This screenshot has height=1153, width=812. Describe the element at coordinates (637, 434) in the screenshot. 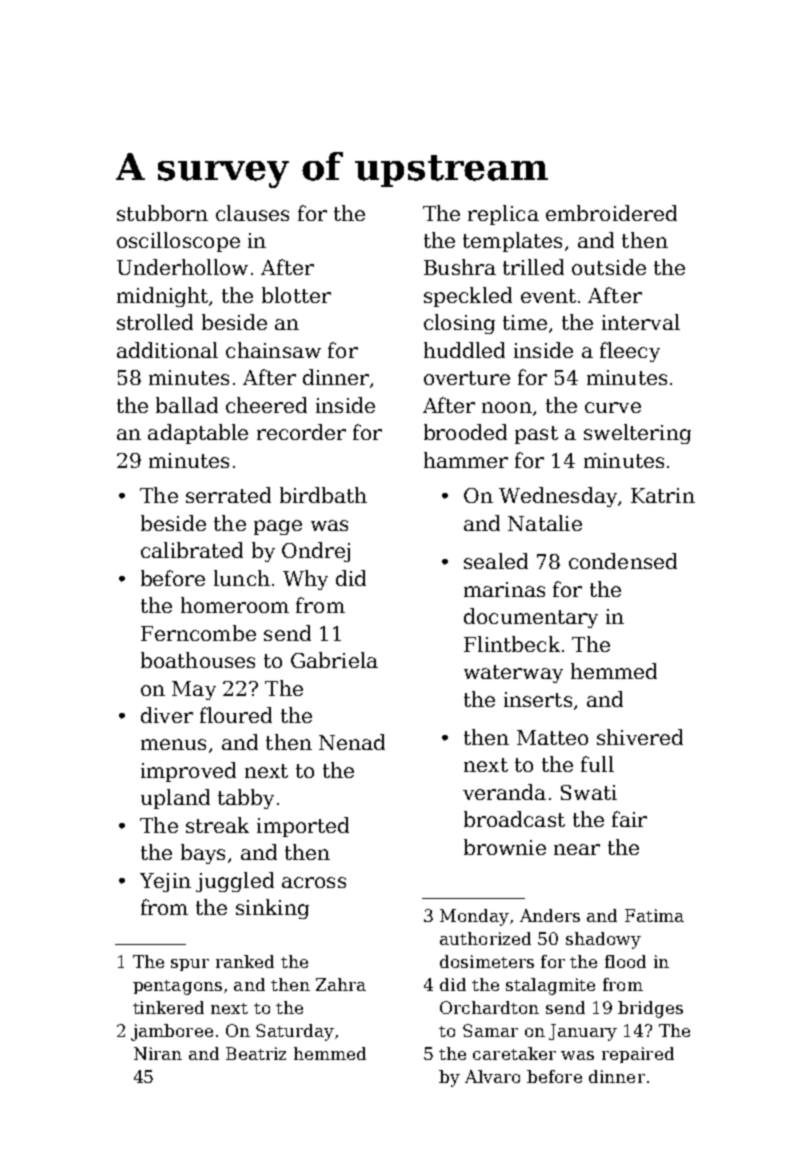

I see `sweltering` at that location.
